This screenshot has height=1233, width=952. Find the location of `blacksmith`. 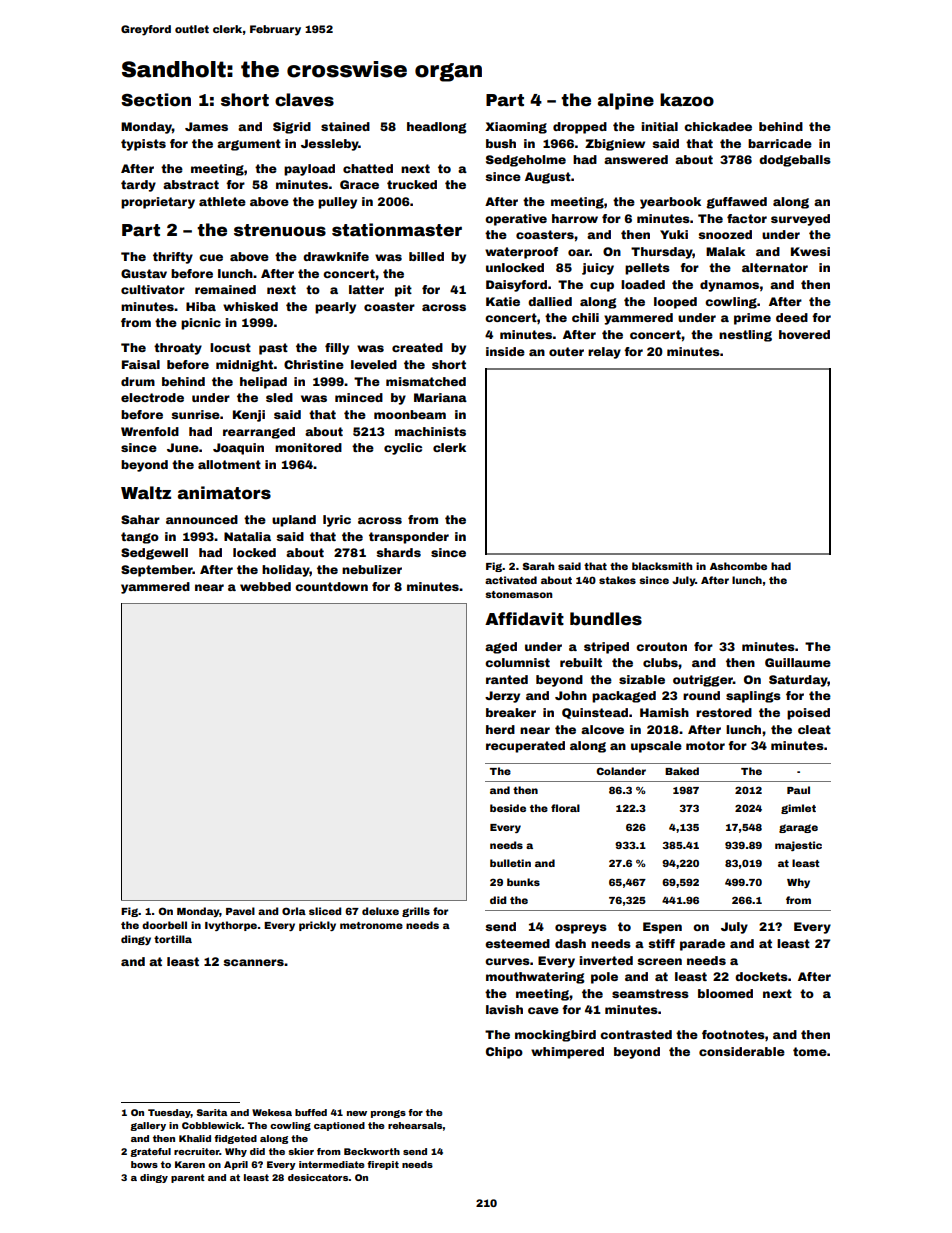

blacksmith is located at coordinates (662, 566).
